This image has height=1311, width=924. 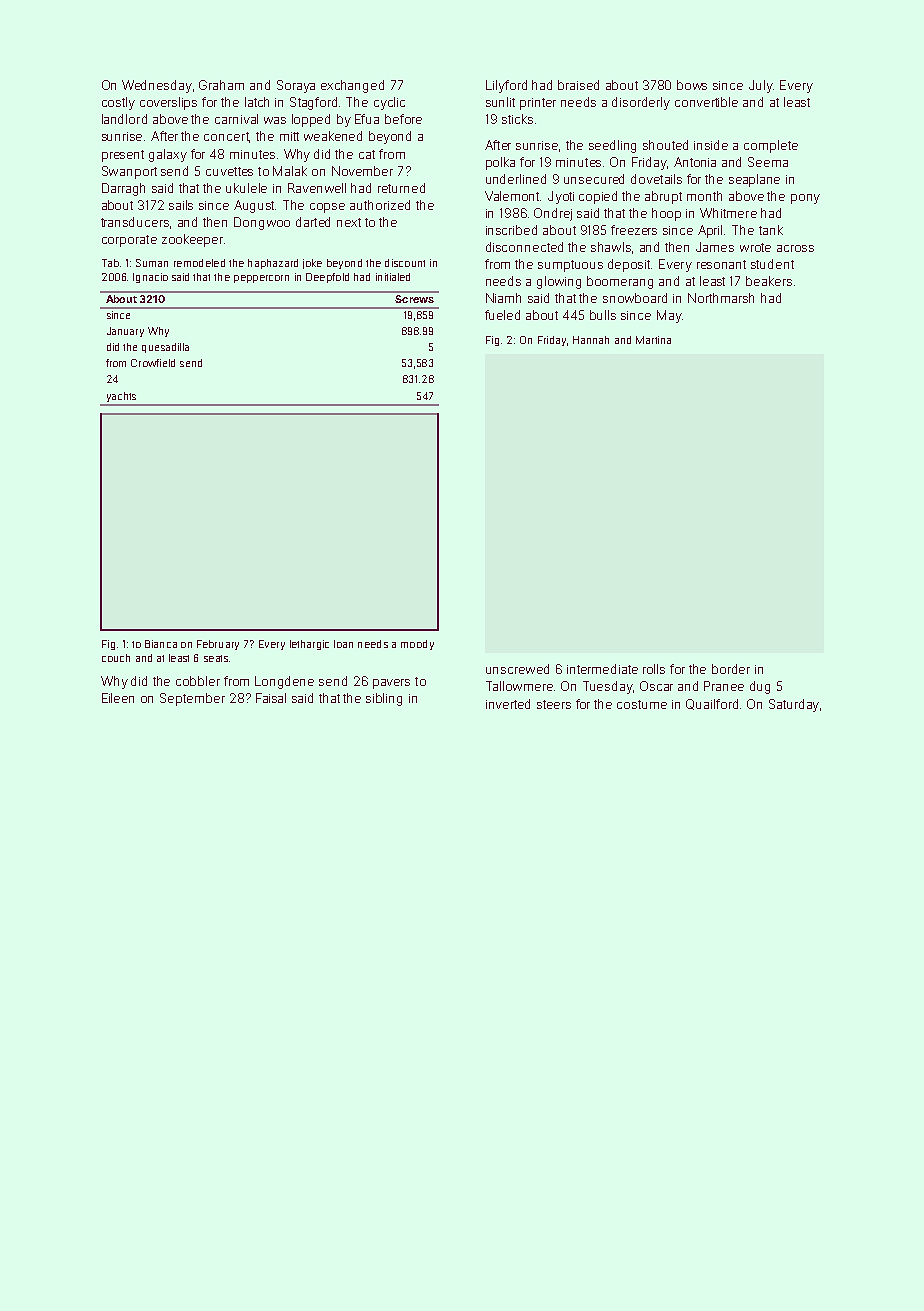 What do you see at coordinates (665, 145) in the image?
I see `shouted` at bounding box center [665, 145].
